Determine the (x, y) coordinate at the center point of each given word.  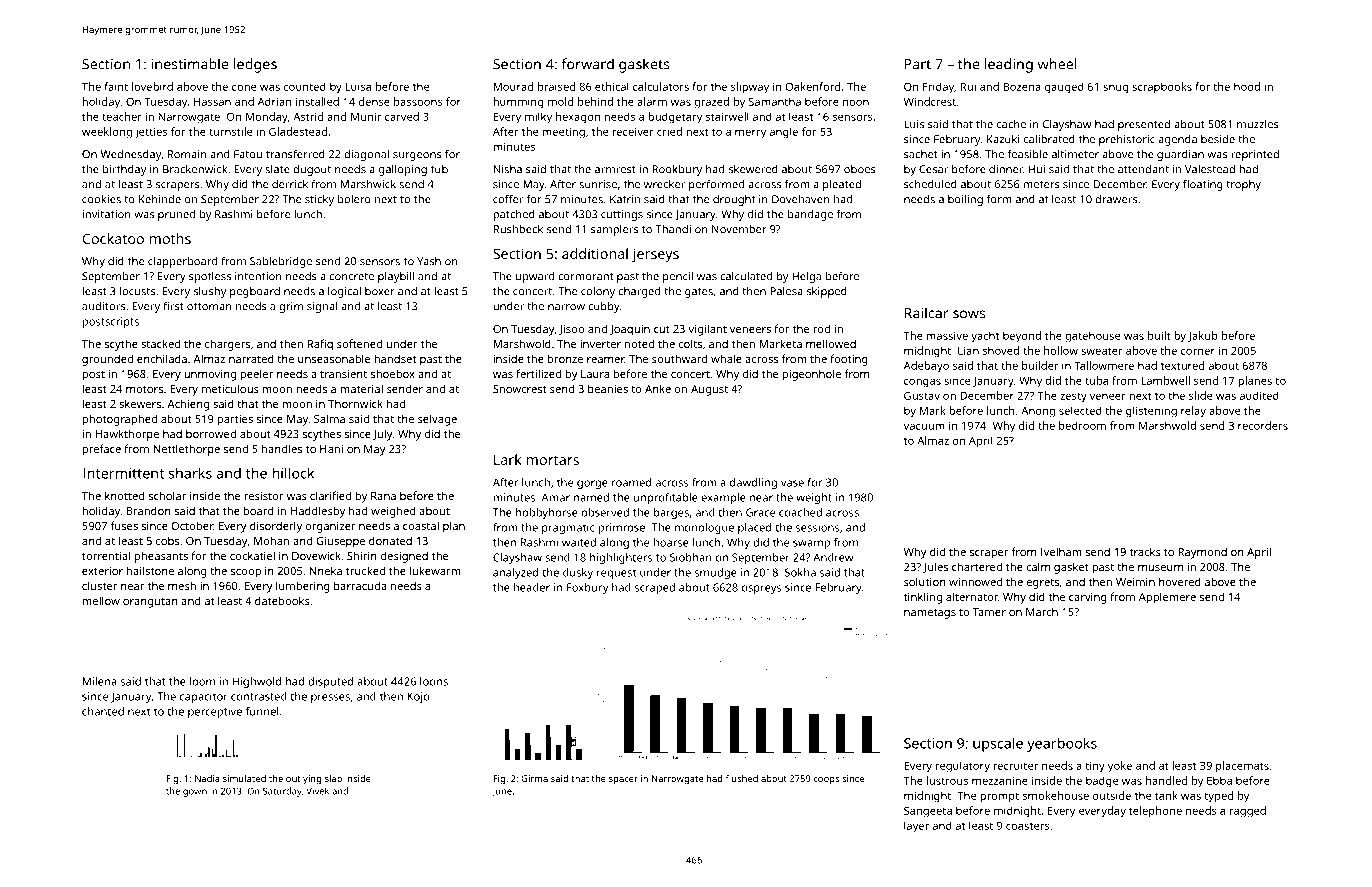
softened (359, 343)
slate (277, 169)
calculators (661, 86)
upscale (998, 744)
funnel (262, 711)
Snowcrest (519, 389)
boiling (965, 200)
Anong (1038, 412)
